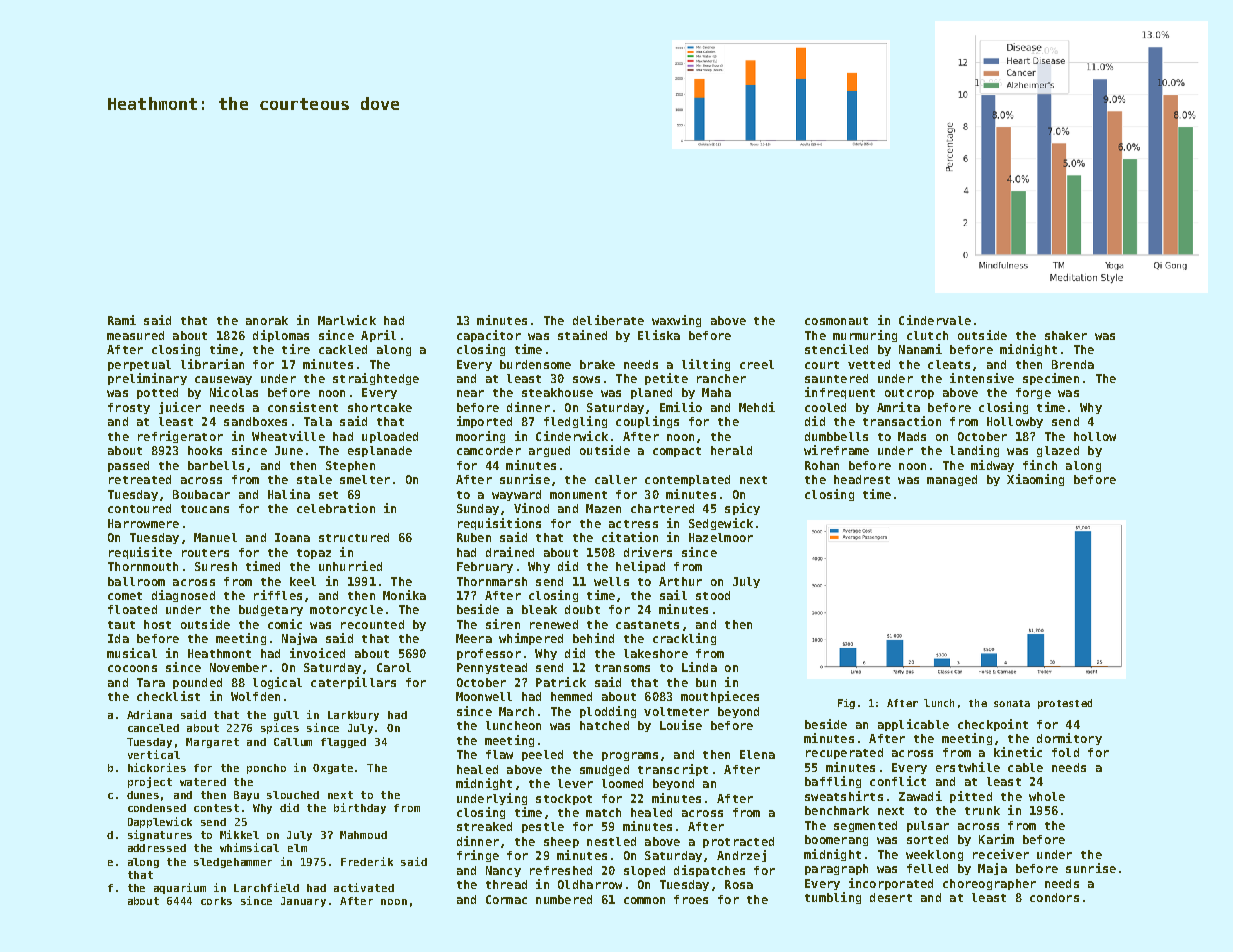 This image has width=1233, height=952. What do you see at coordinates (122, 320) in the image?
I see `Rami` at bounding box center [122, 320].
